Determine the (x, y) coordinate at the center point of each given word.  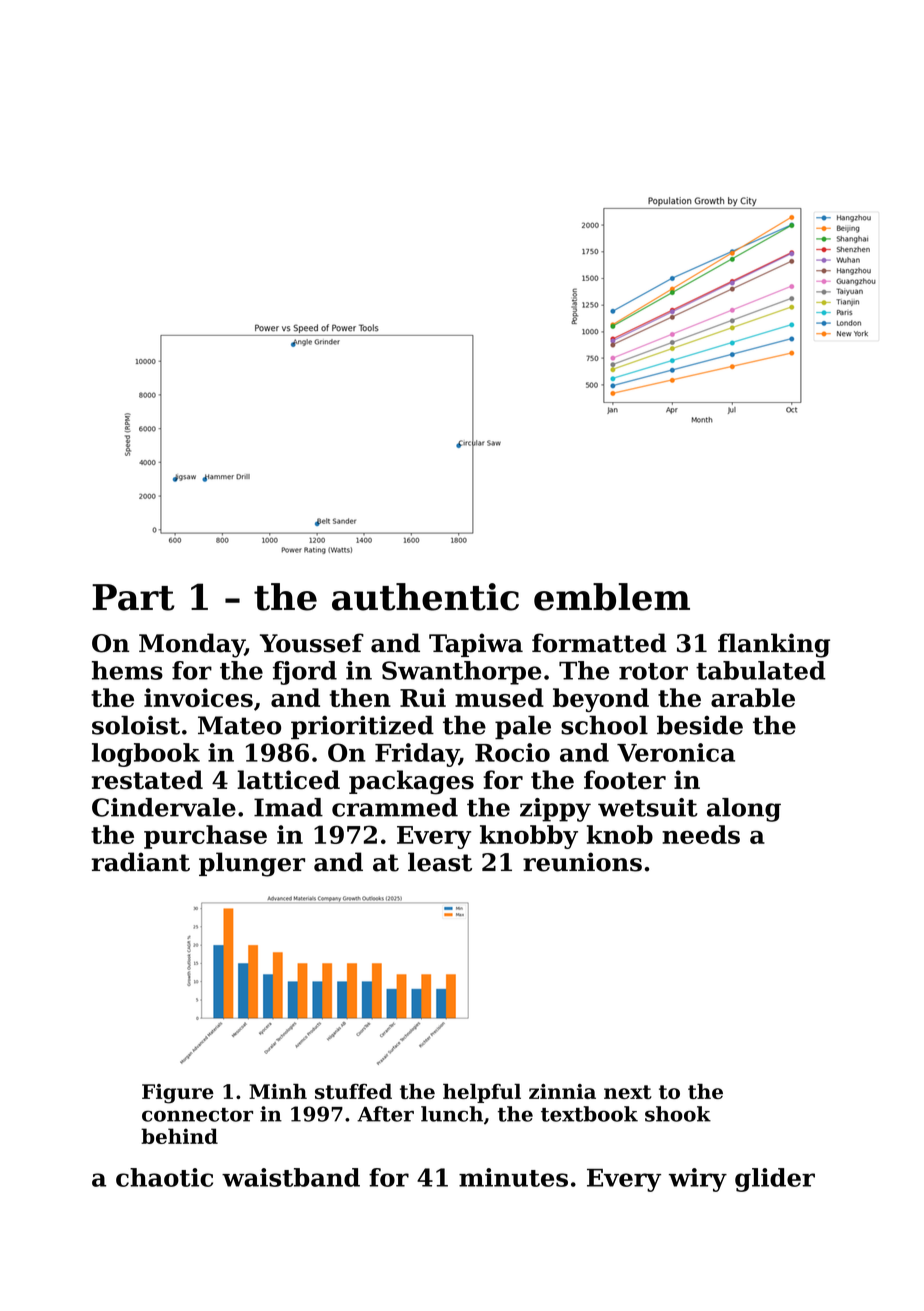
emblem (612, 597)
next (628, 1092)
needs (701, 834)
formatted (599, 643)
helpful (482, 1093)
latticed (288, 780)
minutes (513, 1177)
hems (127, 670)
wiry (698, 1180)
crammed (395, 807)
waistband (291, 1177)
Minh (278, 1091)
